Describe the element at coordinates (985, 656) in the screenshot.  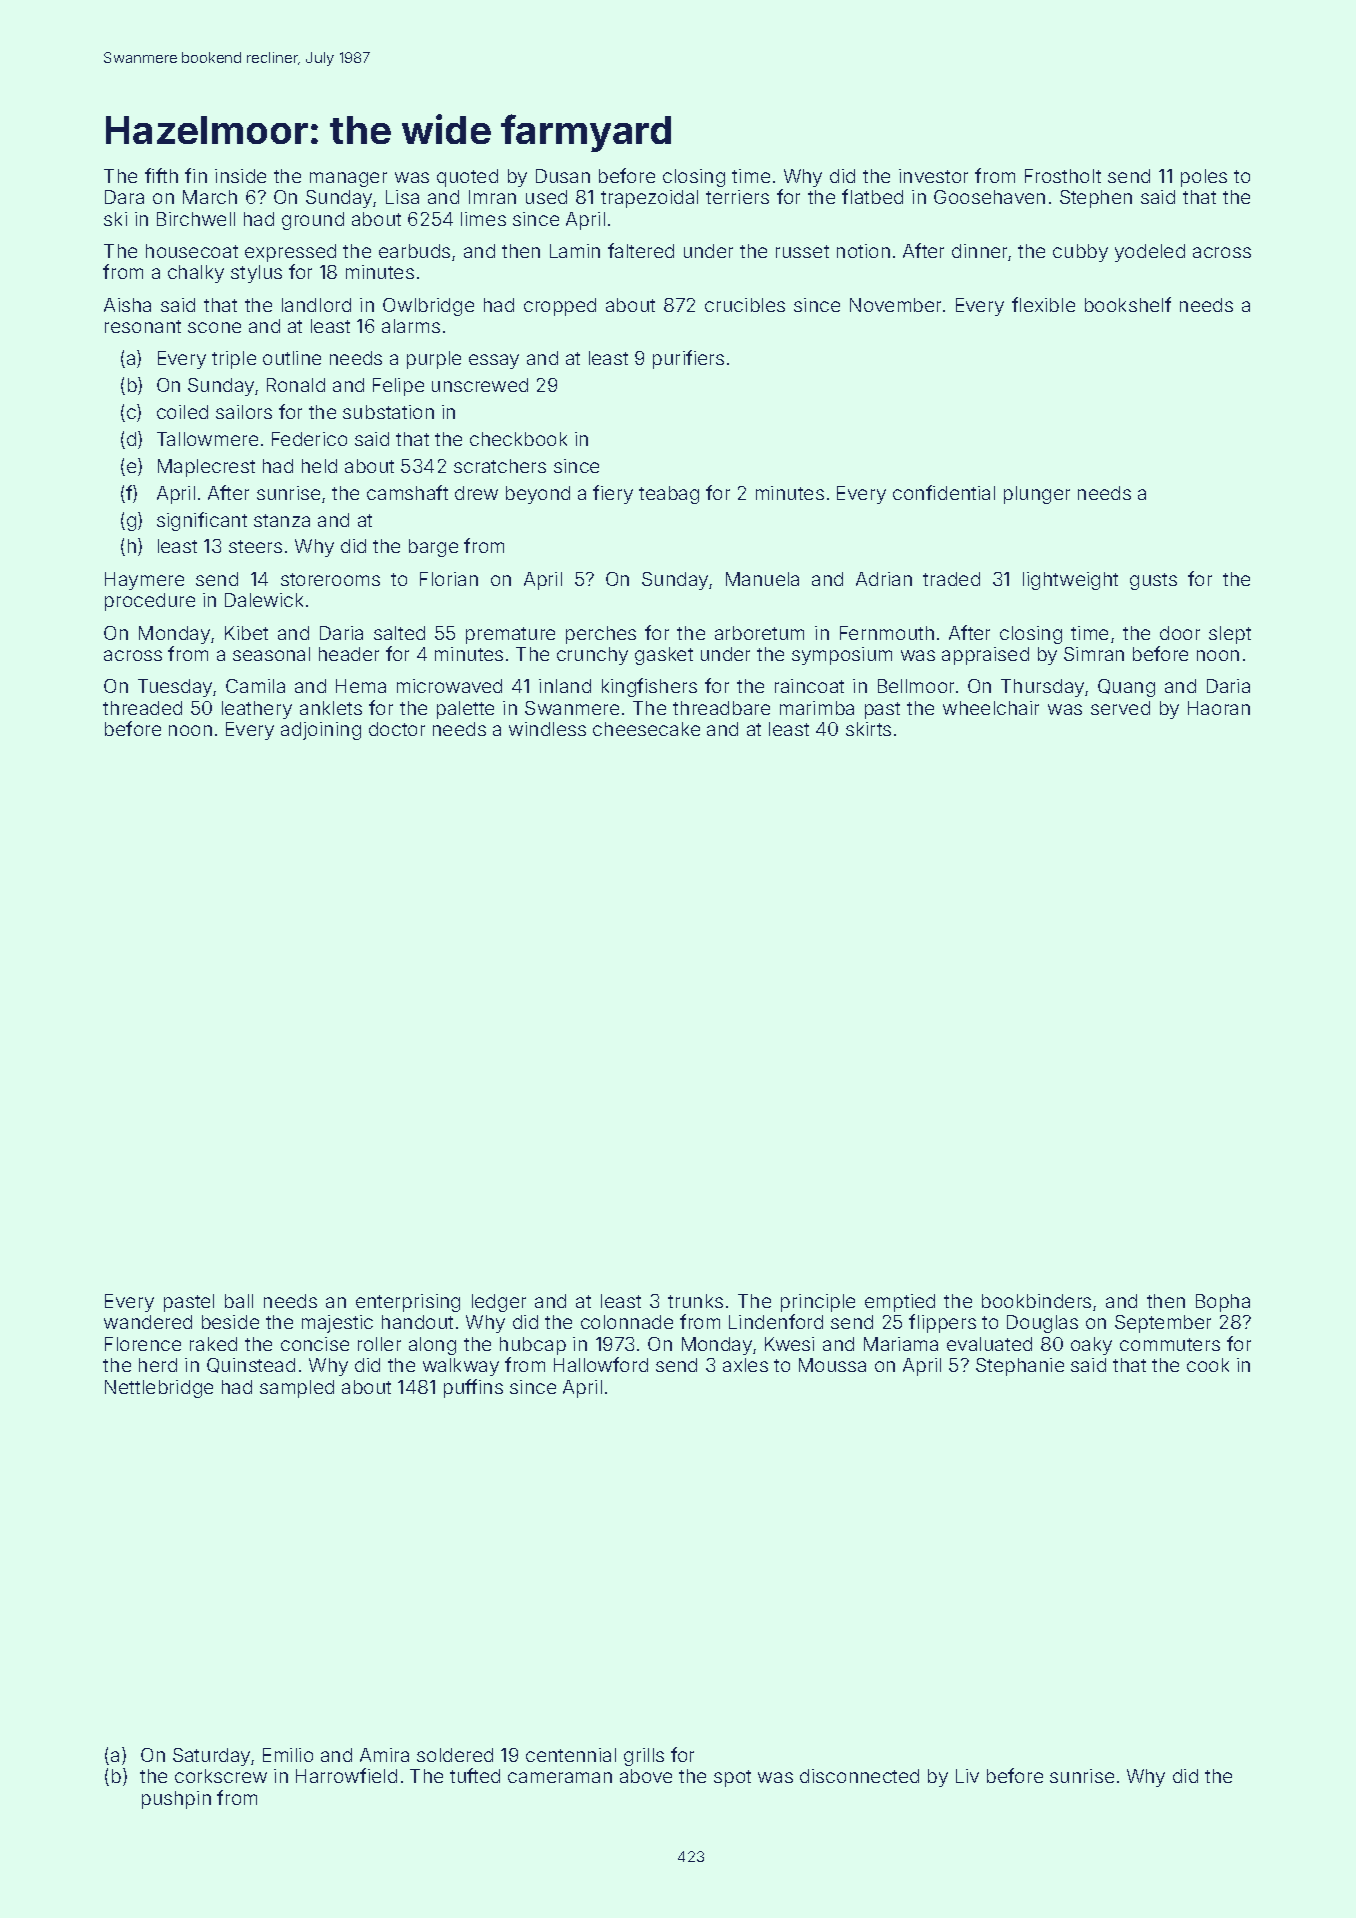
I see `appraised` at that location.
